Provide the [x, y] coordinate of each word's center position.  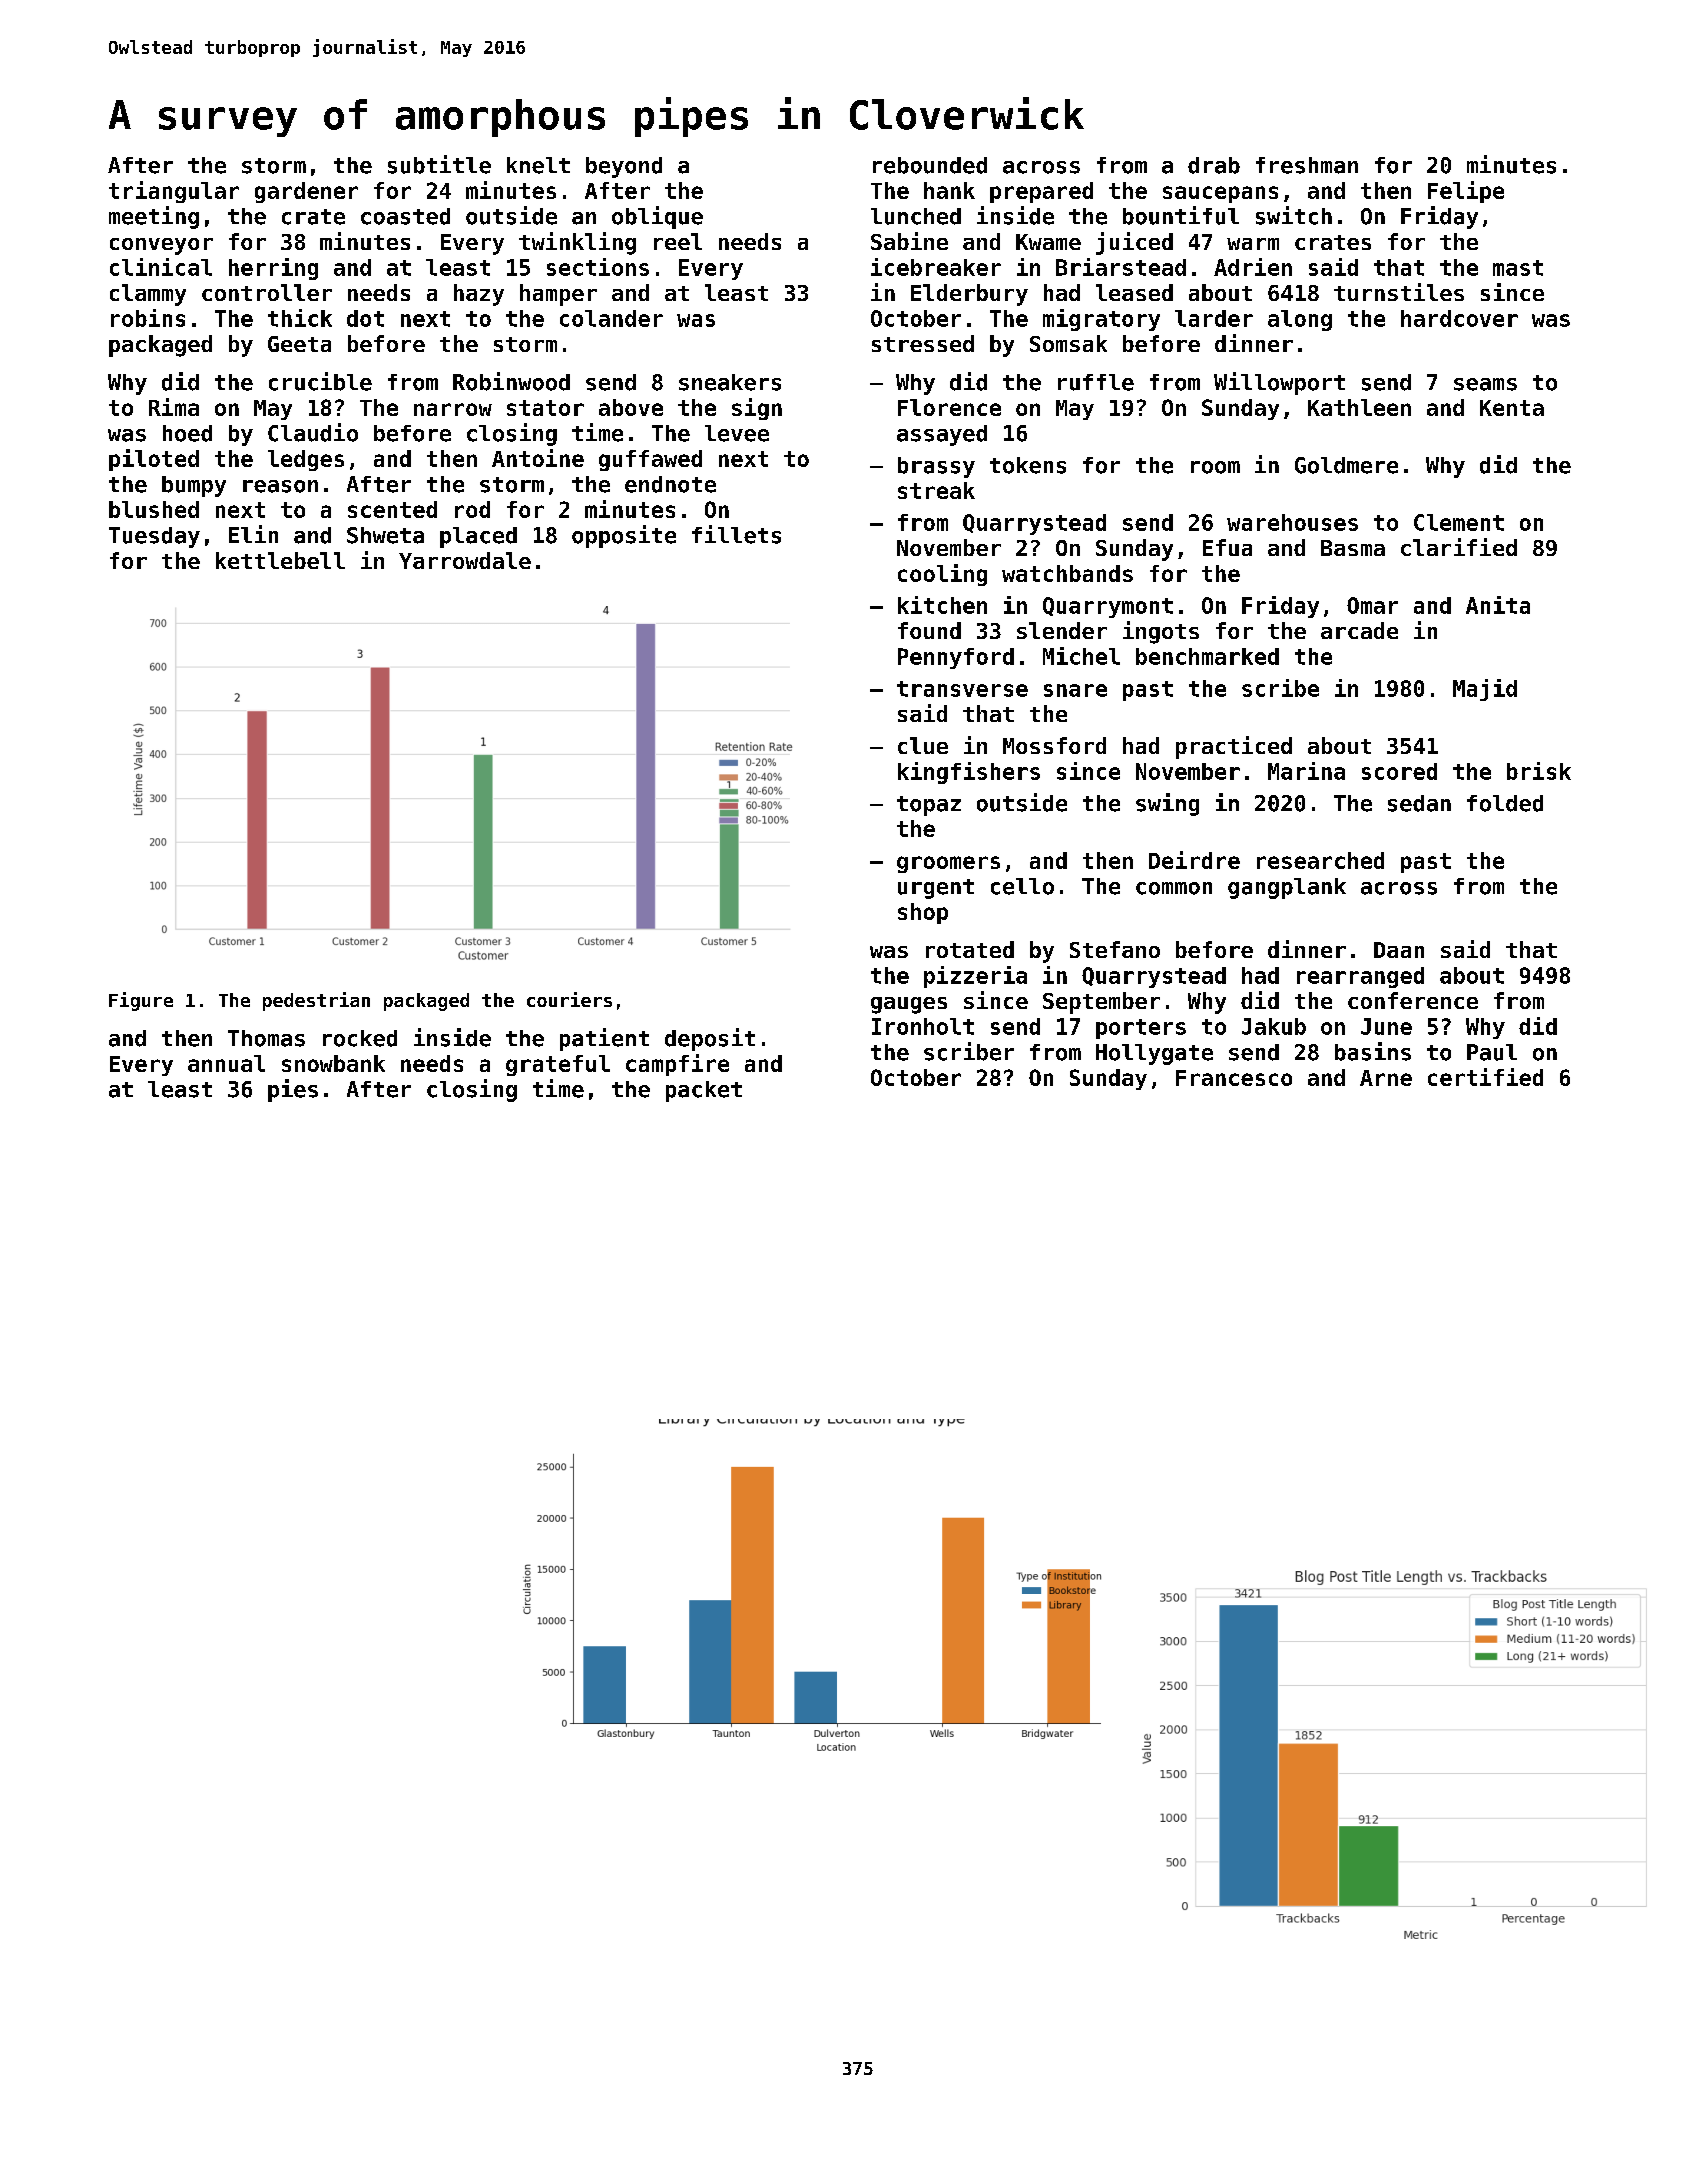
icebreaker [936, 267]
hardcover [1459, 318]
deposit [710, 1039]
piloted [154, 460]
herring [273, 269]
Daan [1399, 950]
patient [604, 1039]
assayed [942, 435]
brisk [1539, 771]
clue [923, 745]
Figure [141, 1001]
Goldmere [1346, 465]
